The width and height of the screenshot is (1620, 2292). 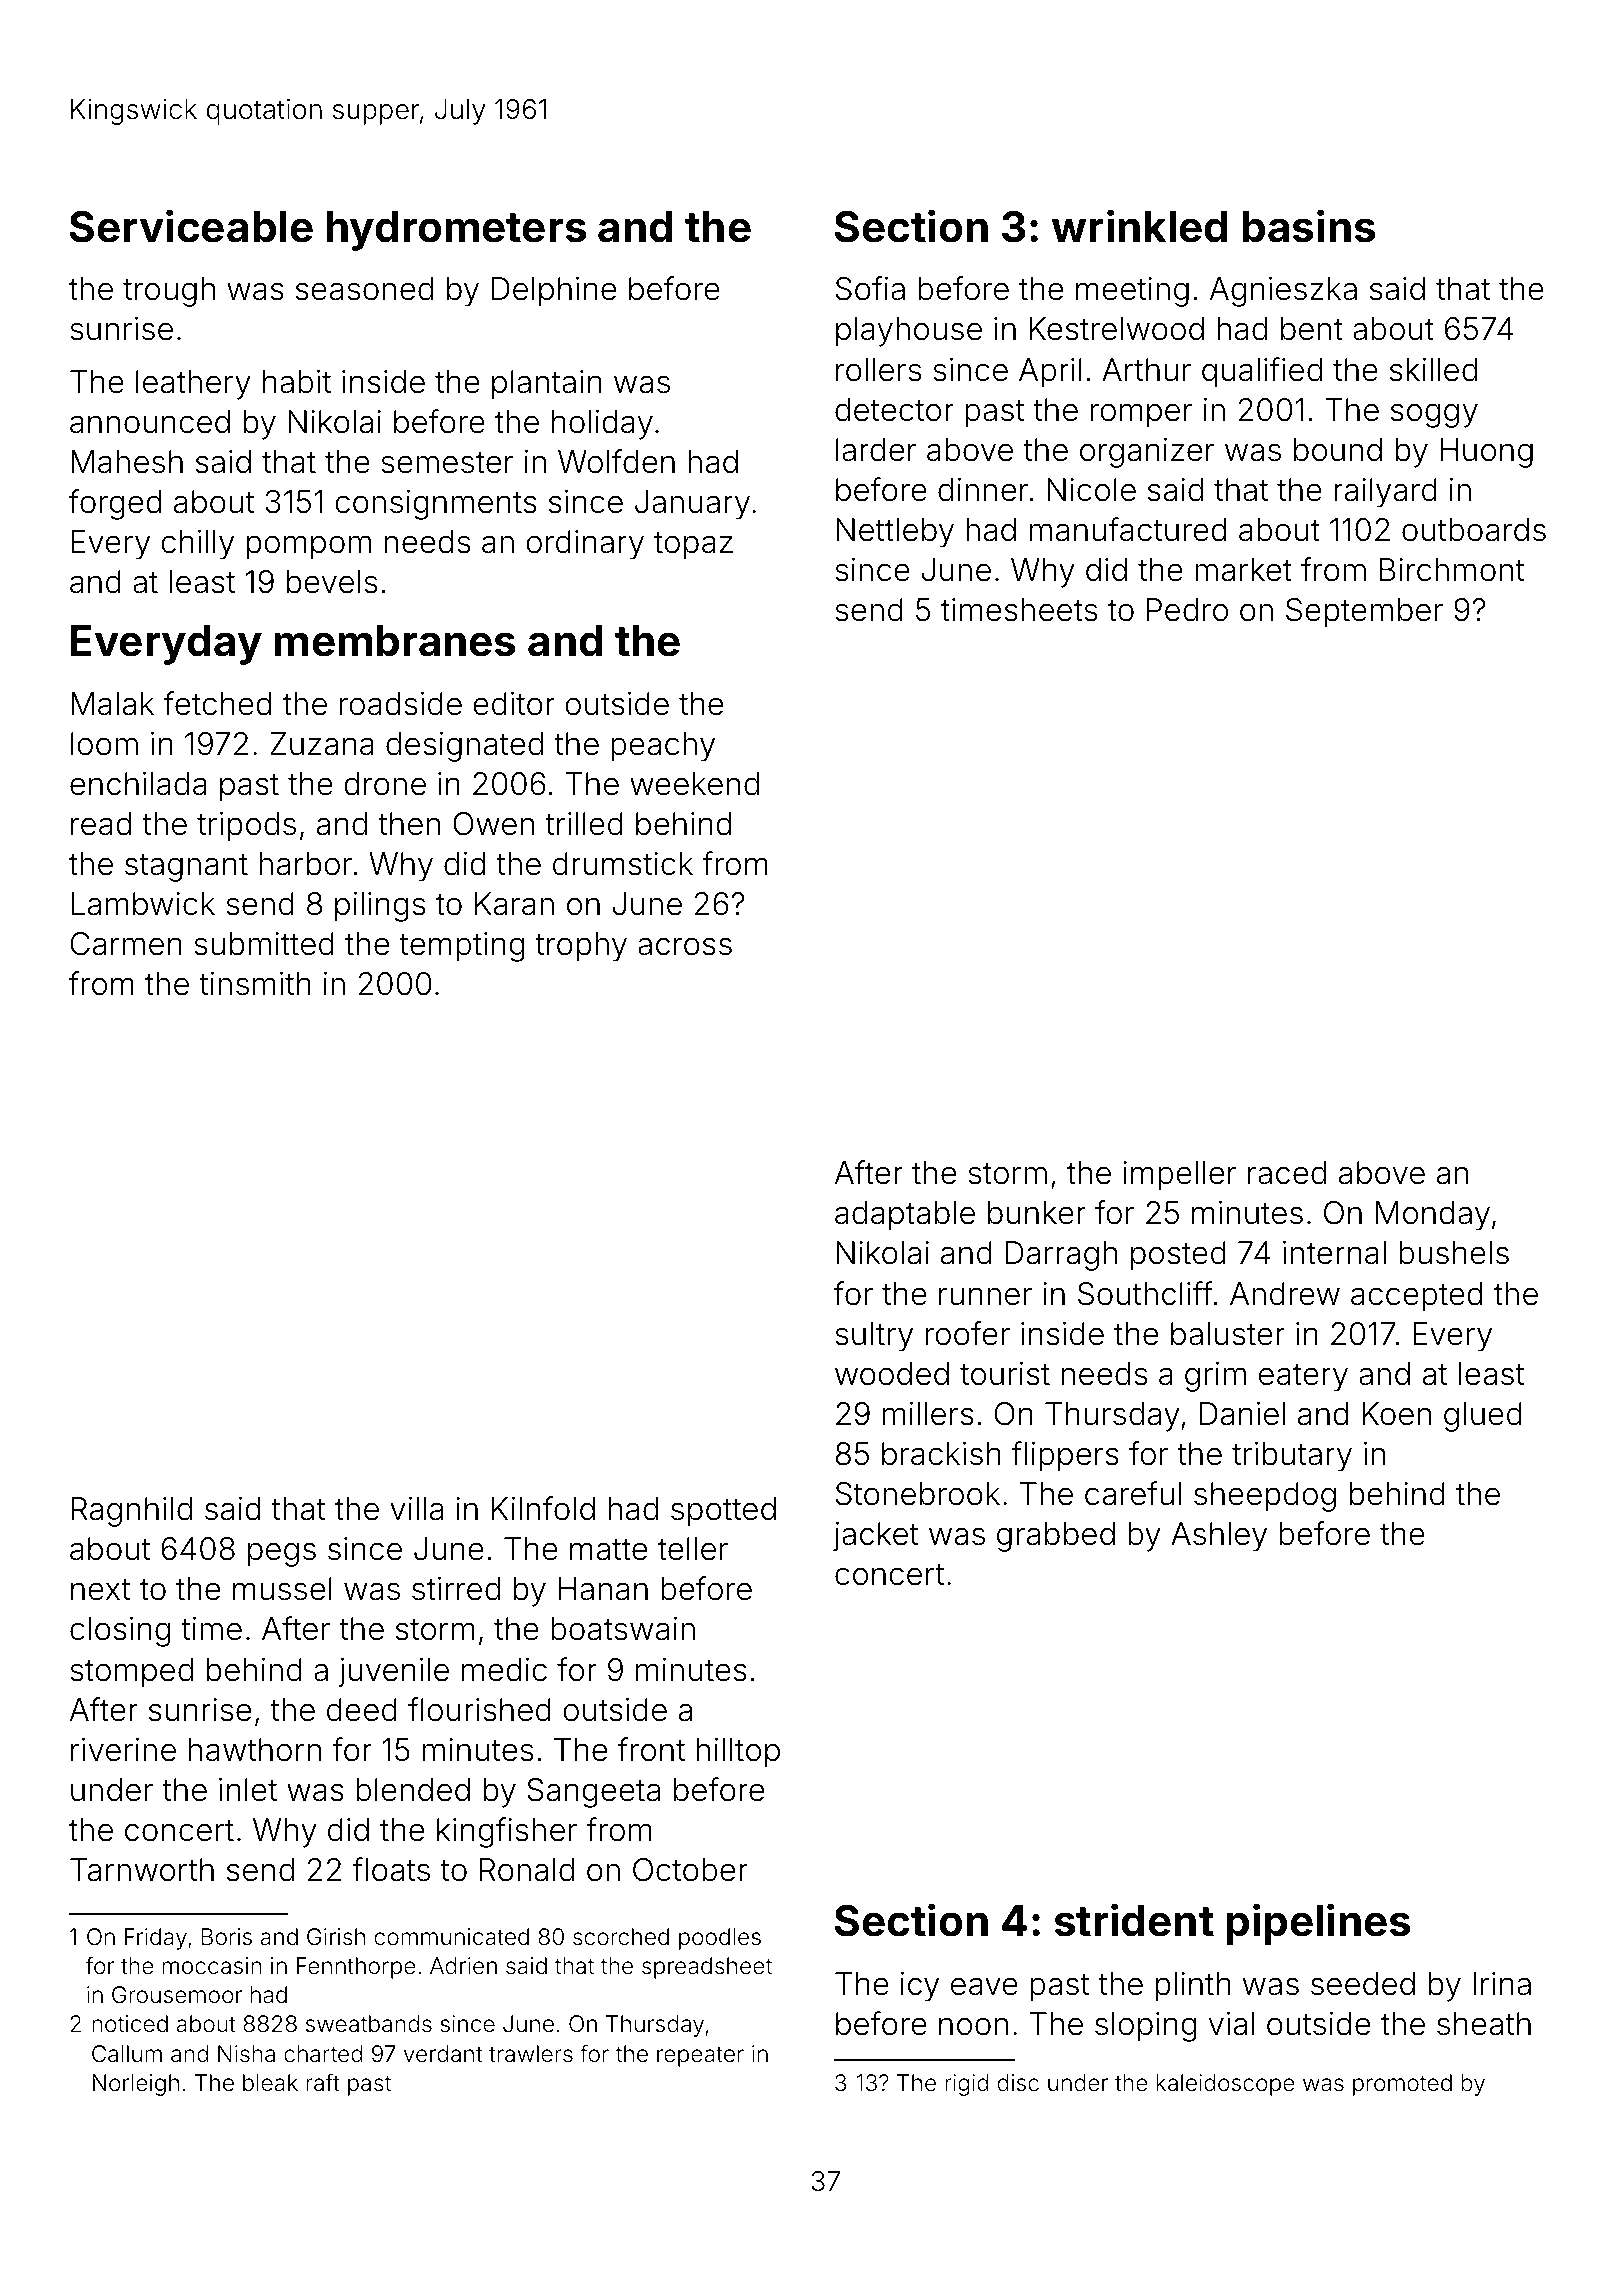 What do you see at coordinates (1139, 226) in the screenshot?
I see `wrinkled` at bounding box center [1139, 226].
